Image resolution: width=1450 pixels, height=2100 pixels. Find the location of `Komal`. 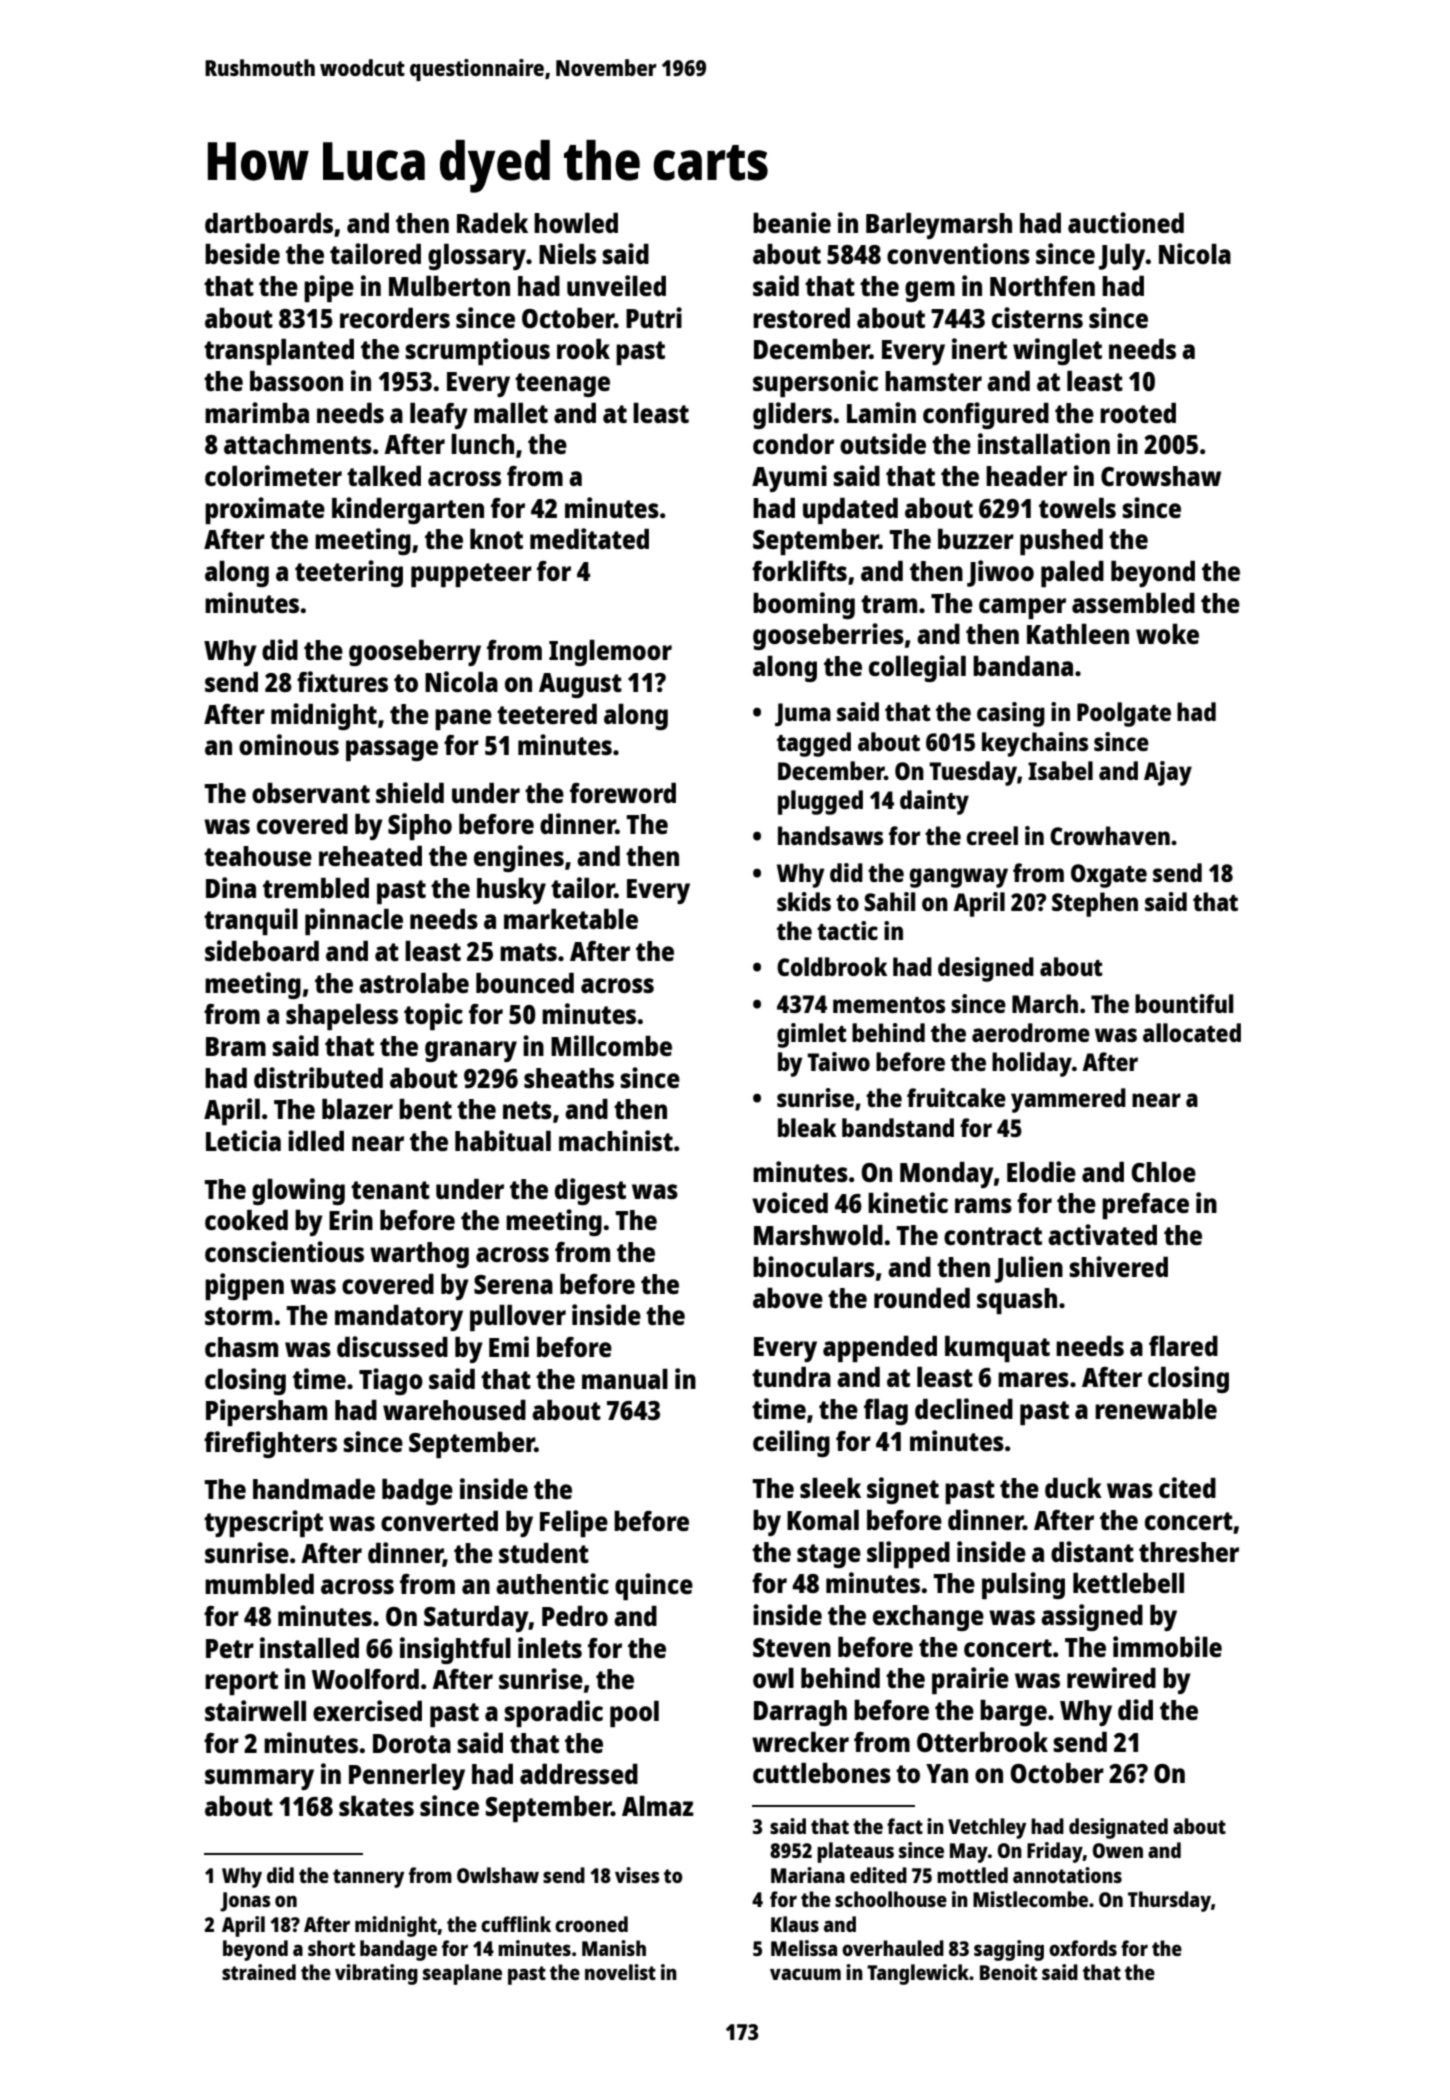

Komal is located at coordinates (823, 1520).
